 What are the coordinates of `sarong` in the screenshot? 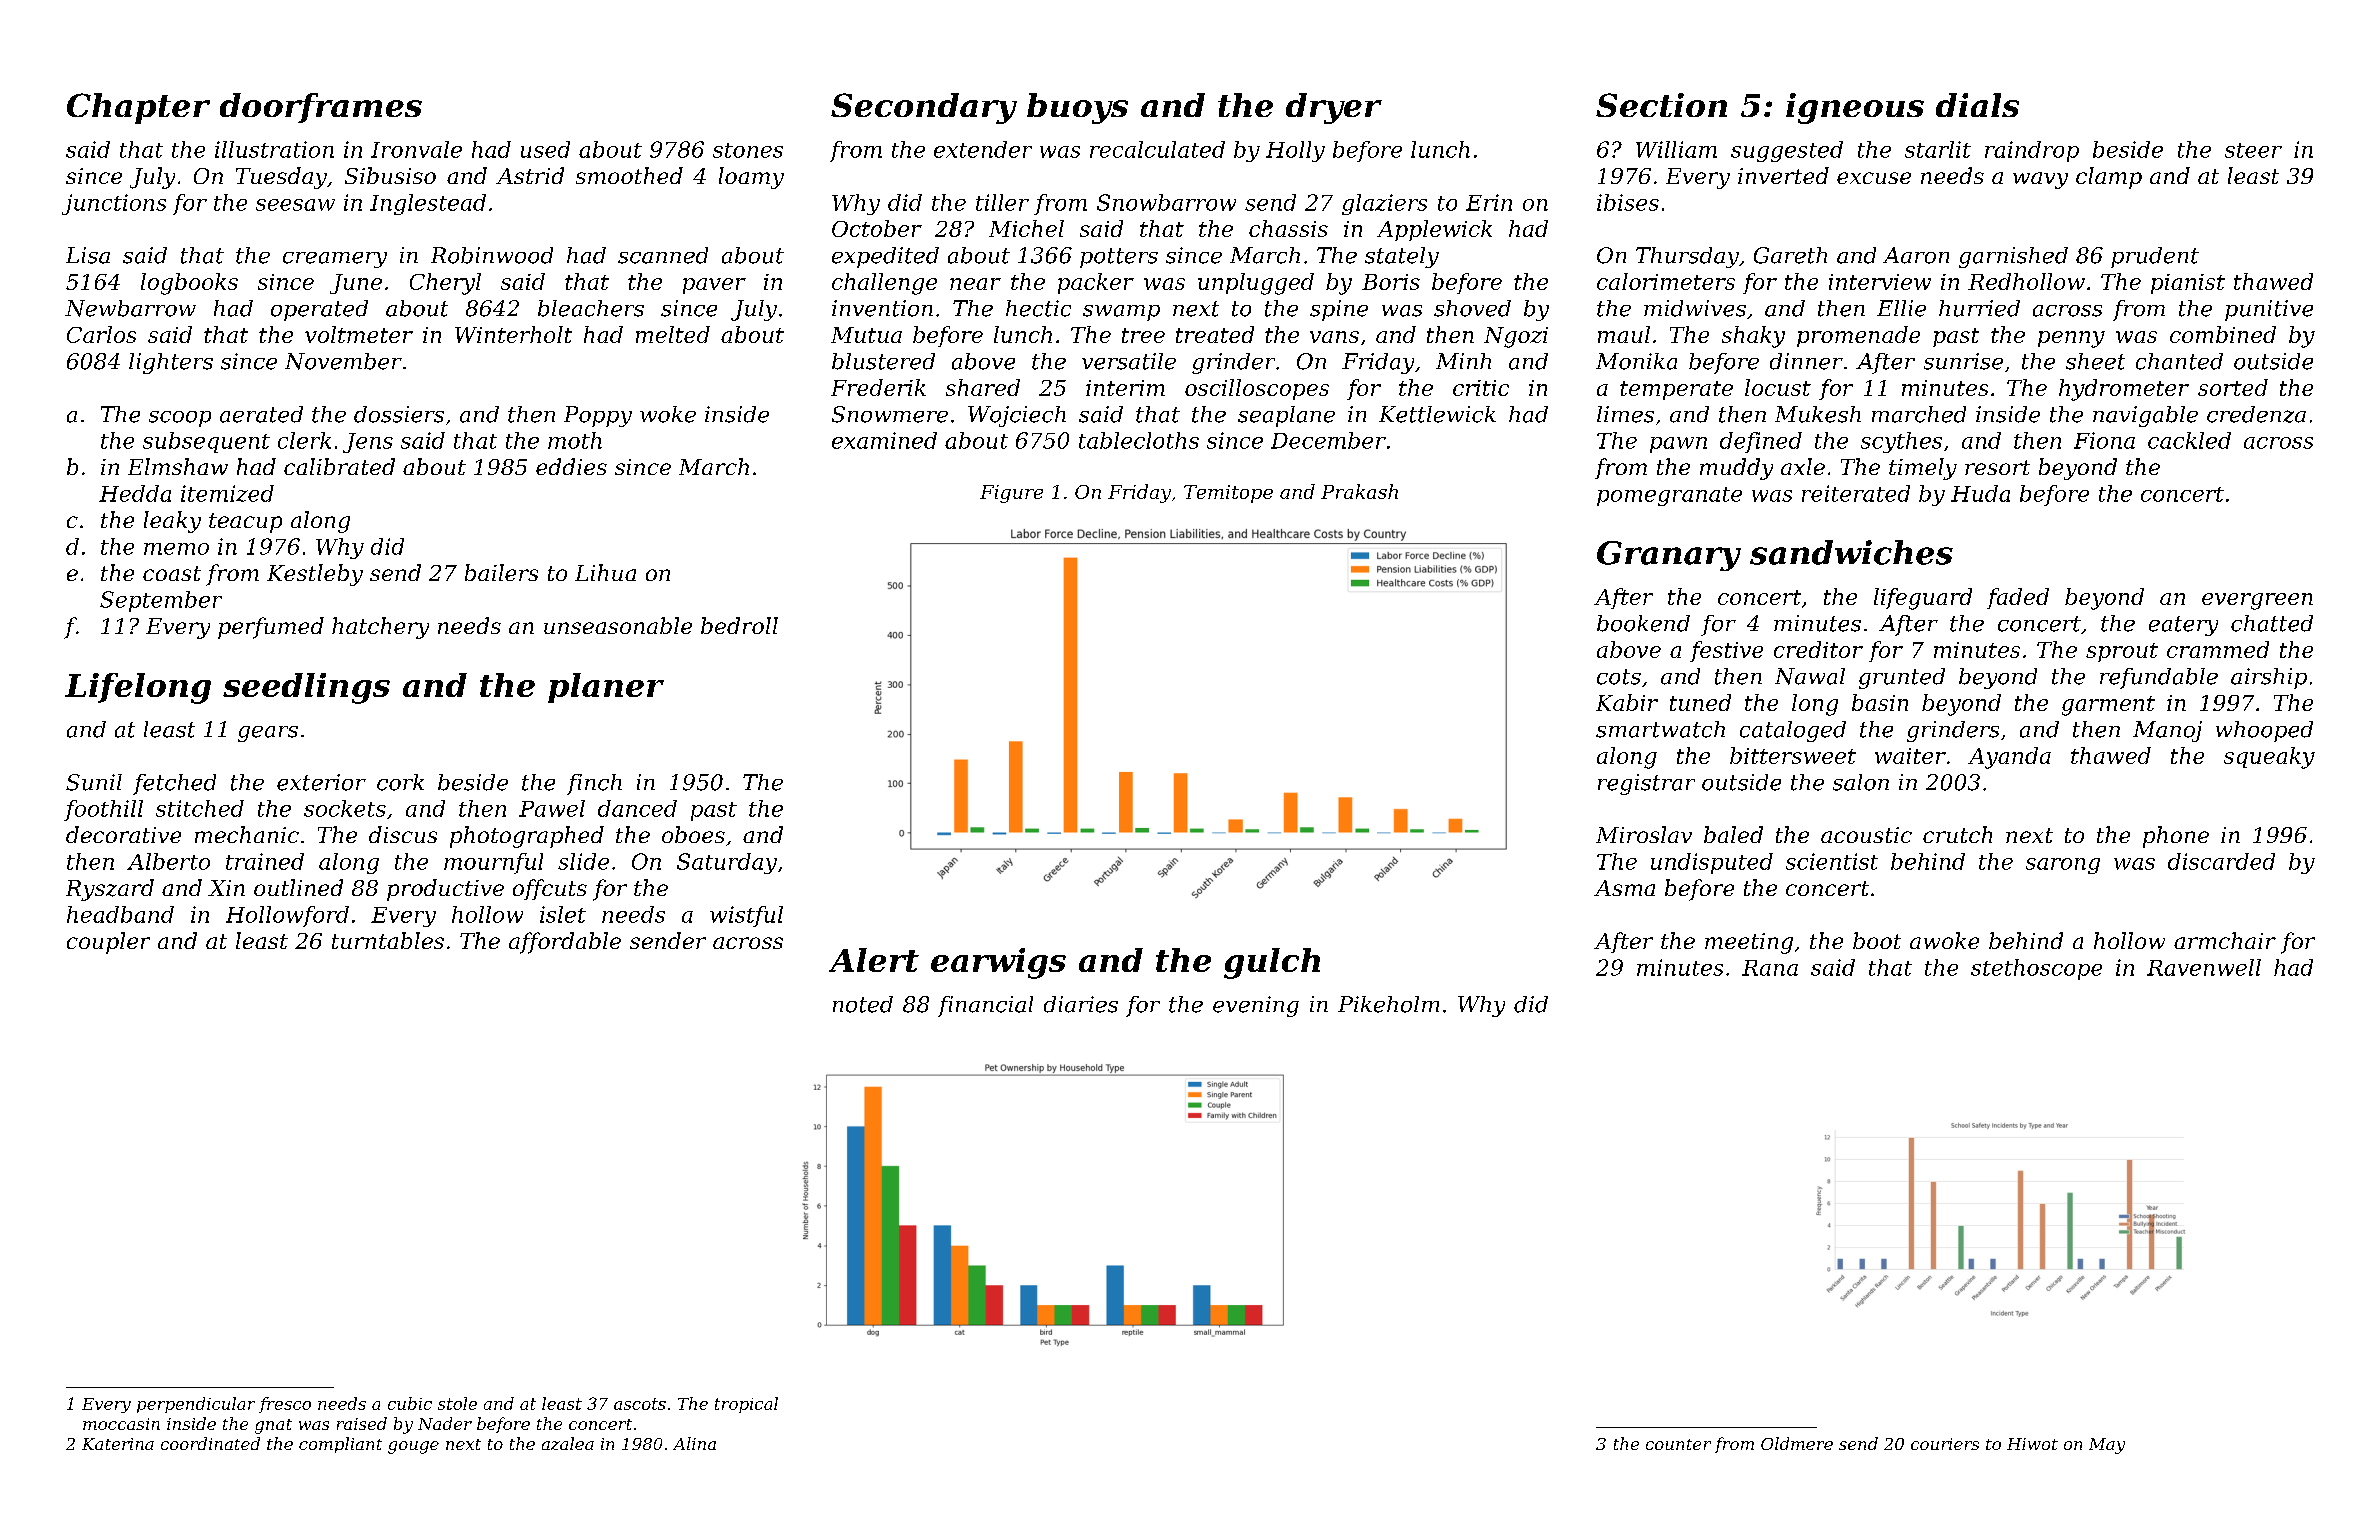 It's located at (2063, 866).
